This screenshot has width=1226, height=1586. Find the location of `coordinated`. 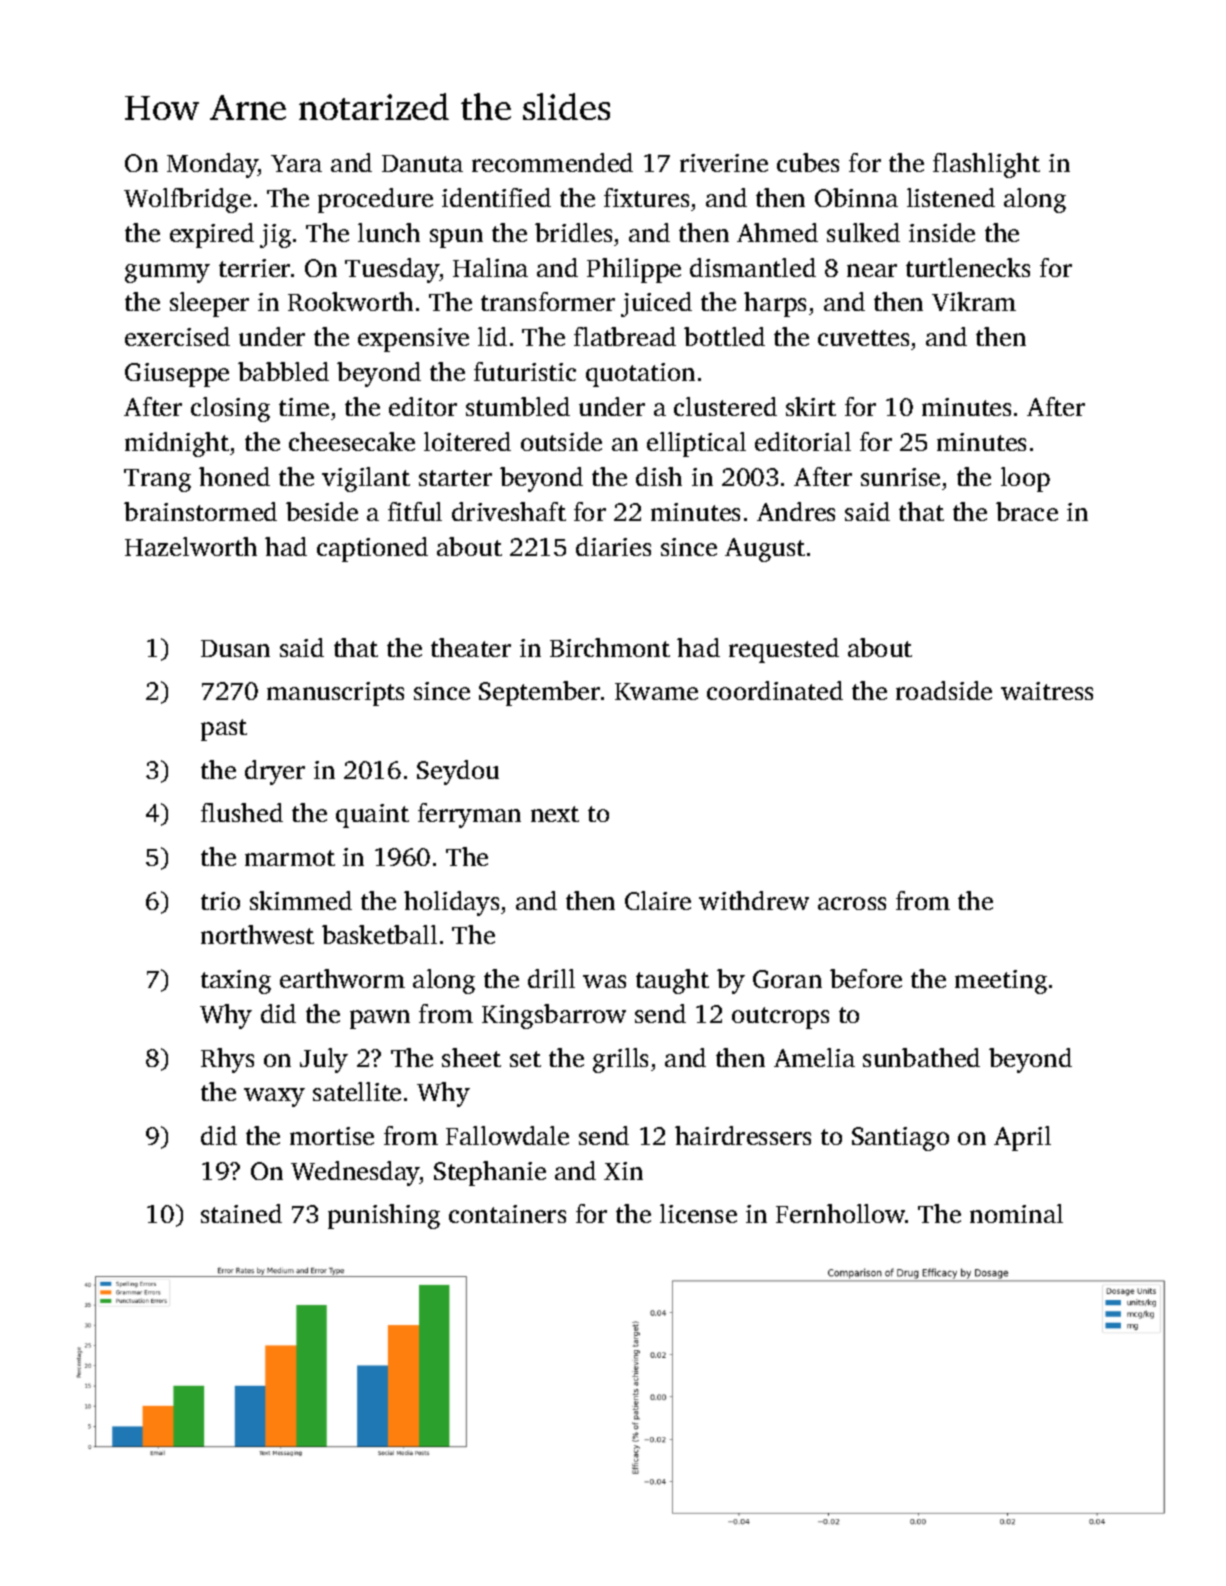

coordinated is located at coordinates (775, 690).
